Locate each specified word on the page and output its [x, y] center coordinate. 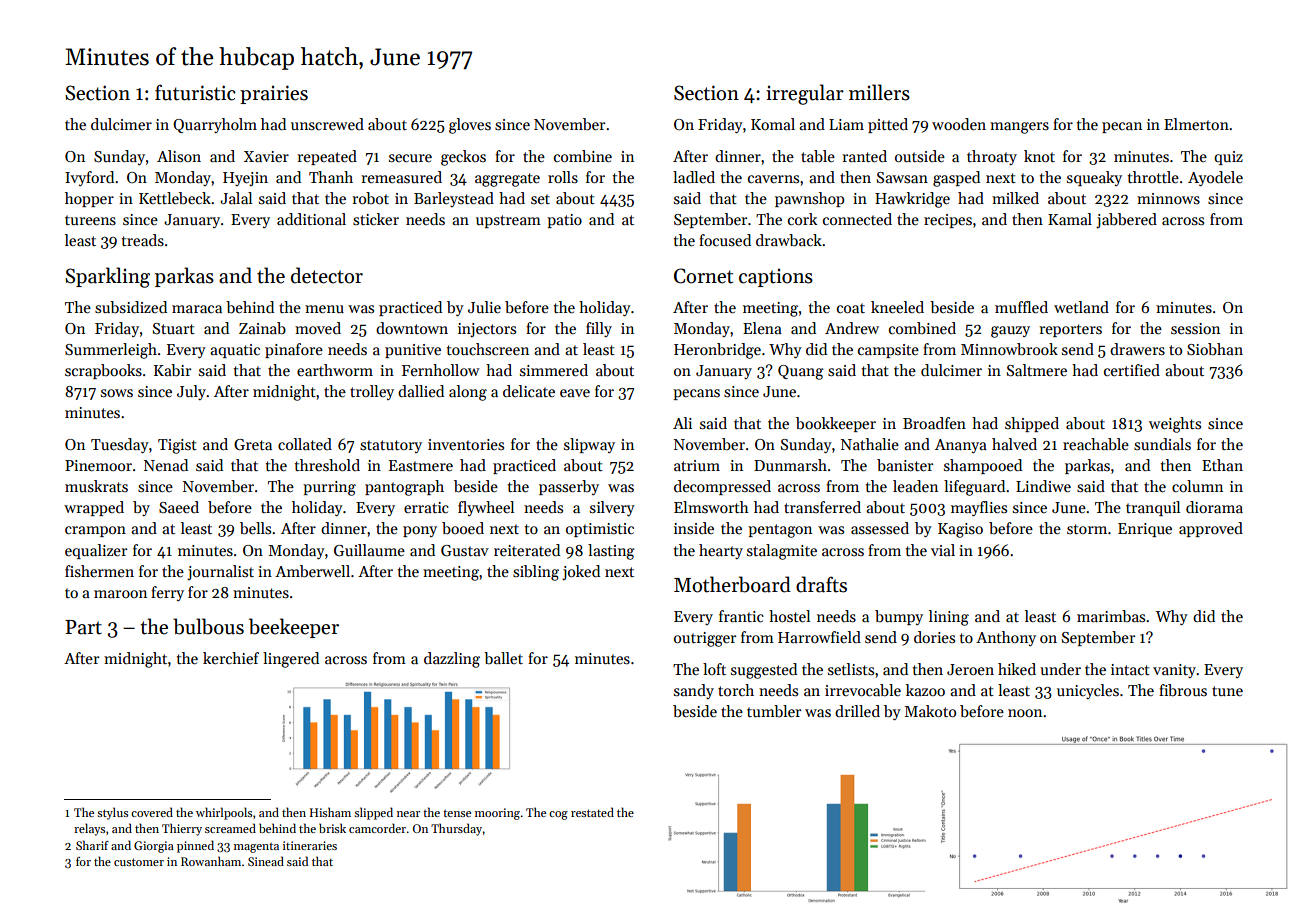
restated [592, 812]
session [1195, 328]
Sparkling [107, 277]
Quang [801, 372]
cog [558, 815]
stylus [112, 813]
